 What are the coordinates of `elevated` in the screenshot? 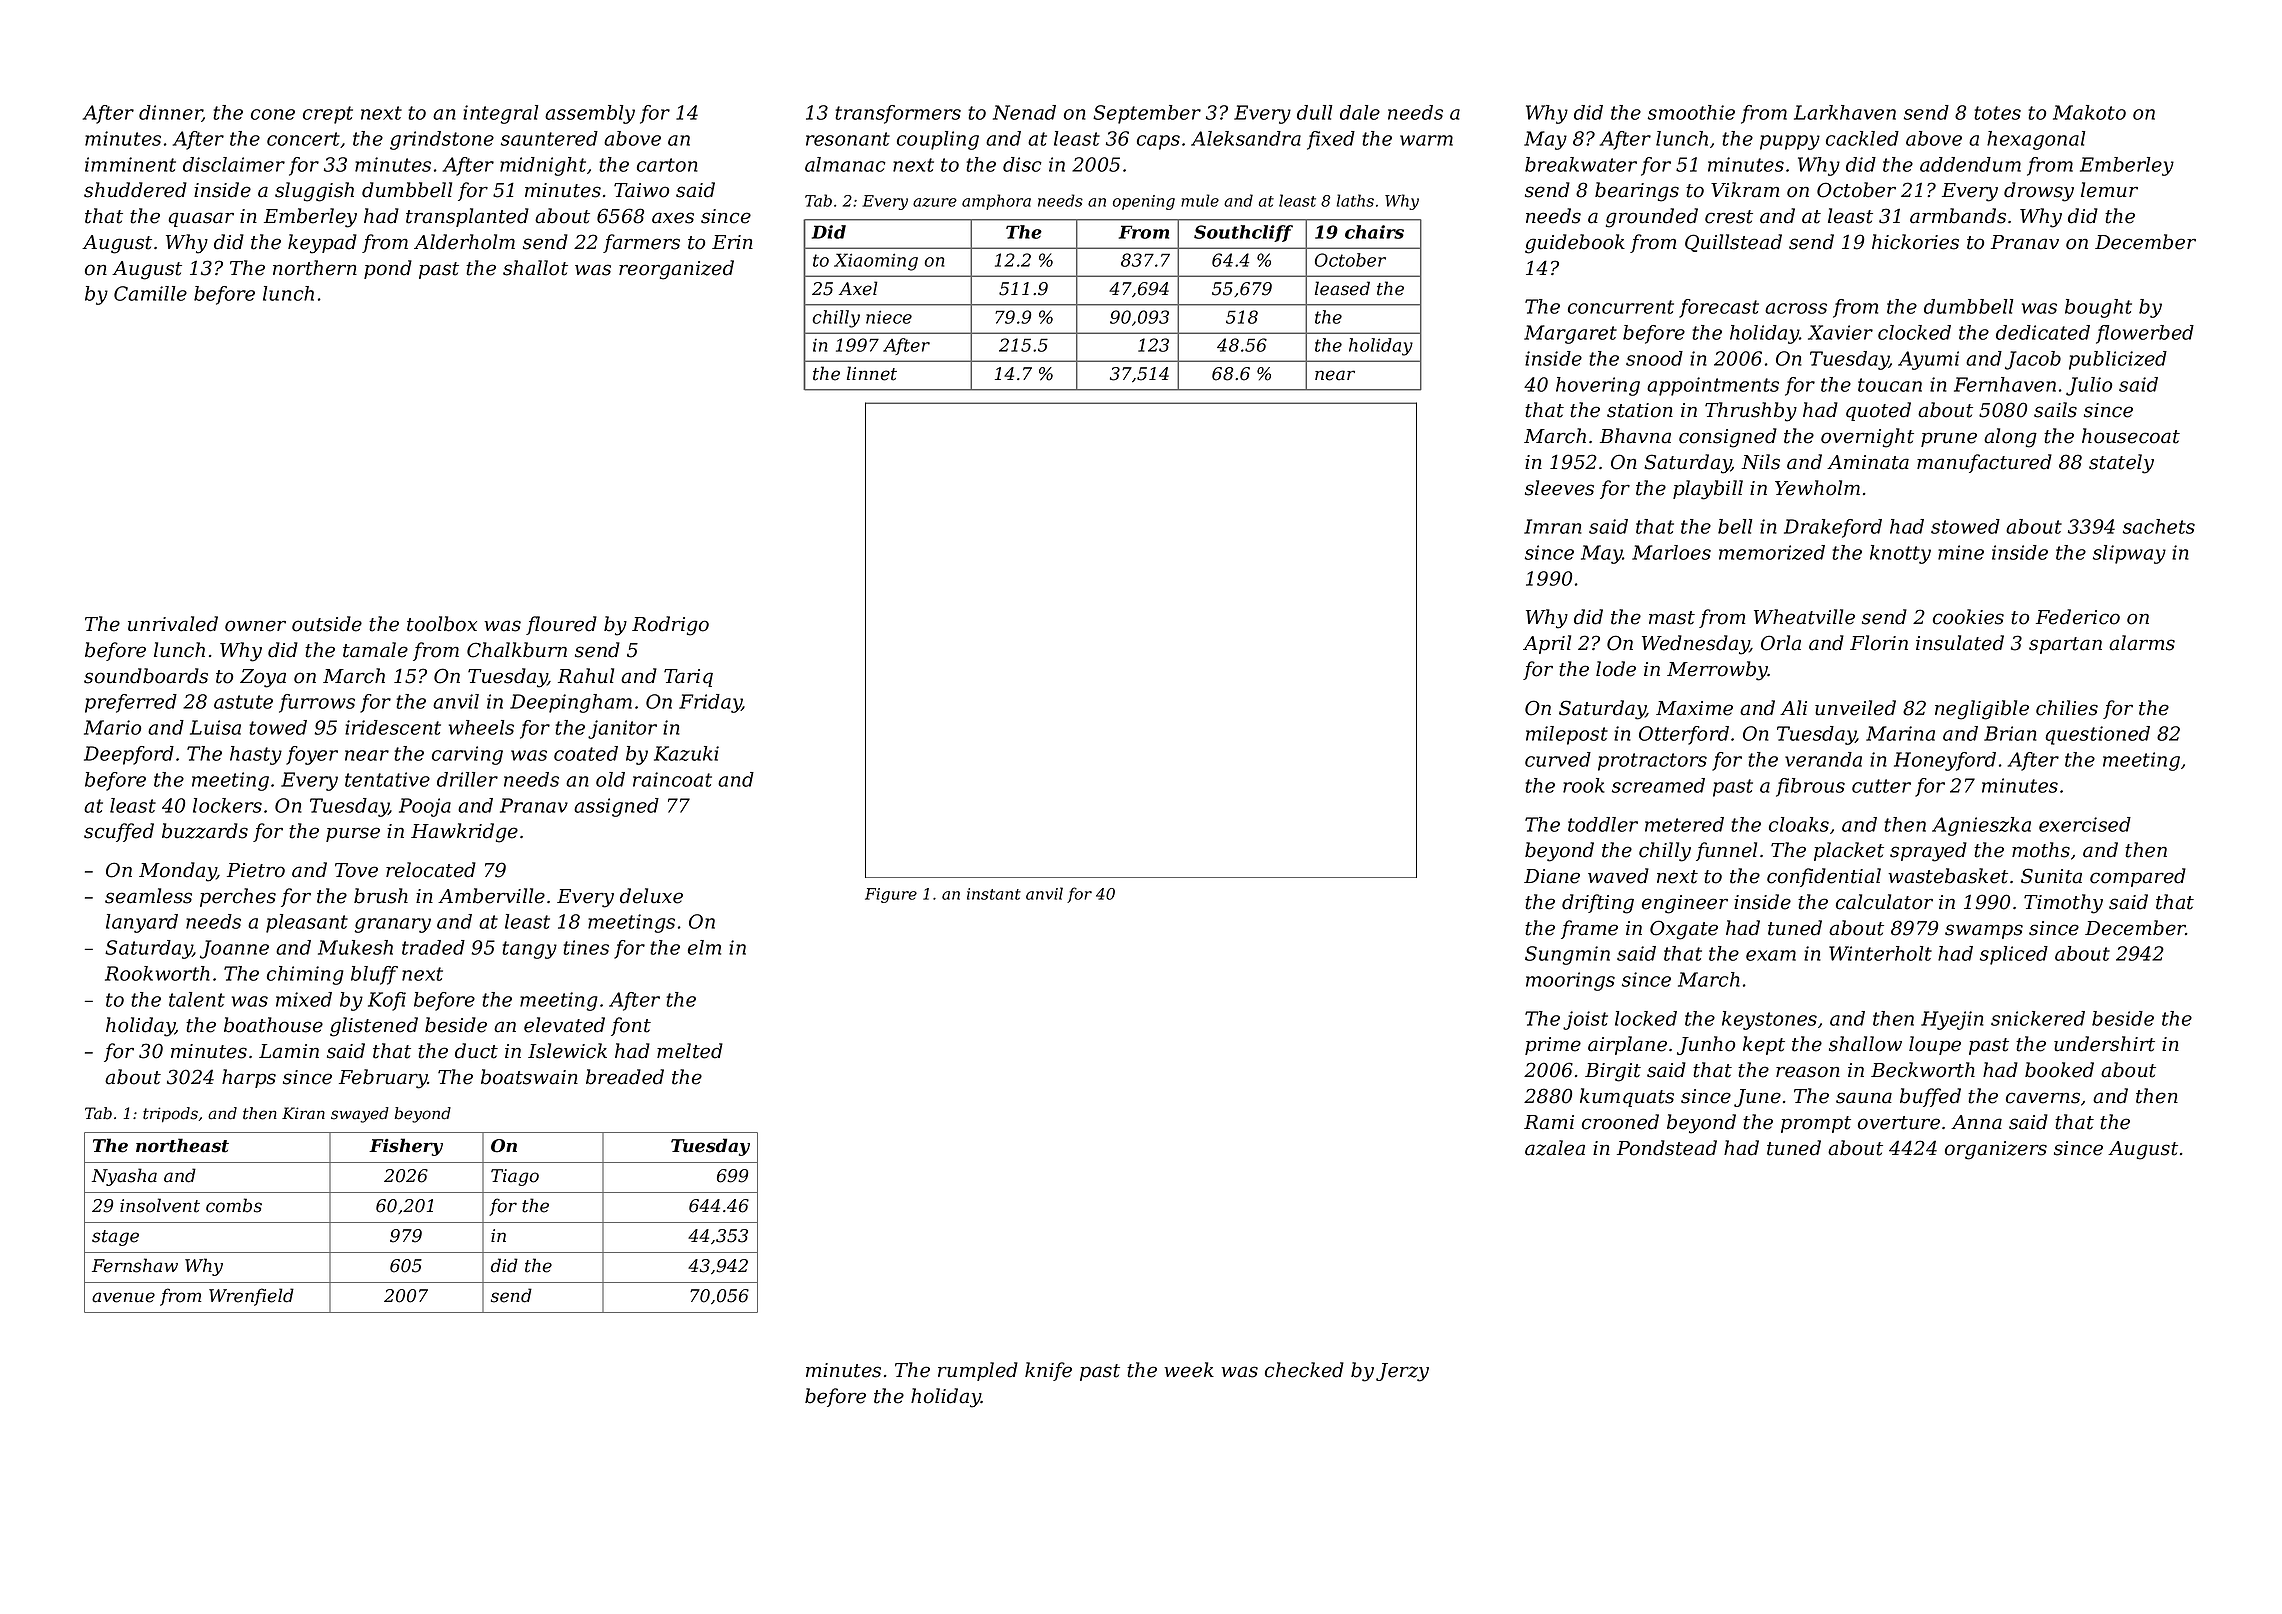 It's located at (564, 1025).
